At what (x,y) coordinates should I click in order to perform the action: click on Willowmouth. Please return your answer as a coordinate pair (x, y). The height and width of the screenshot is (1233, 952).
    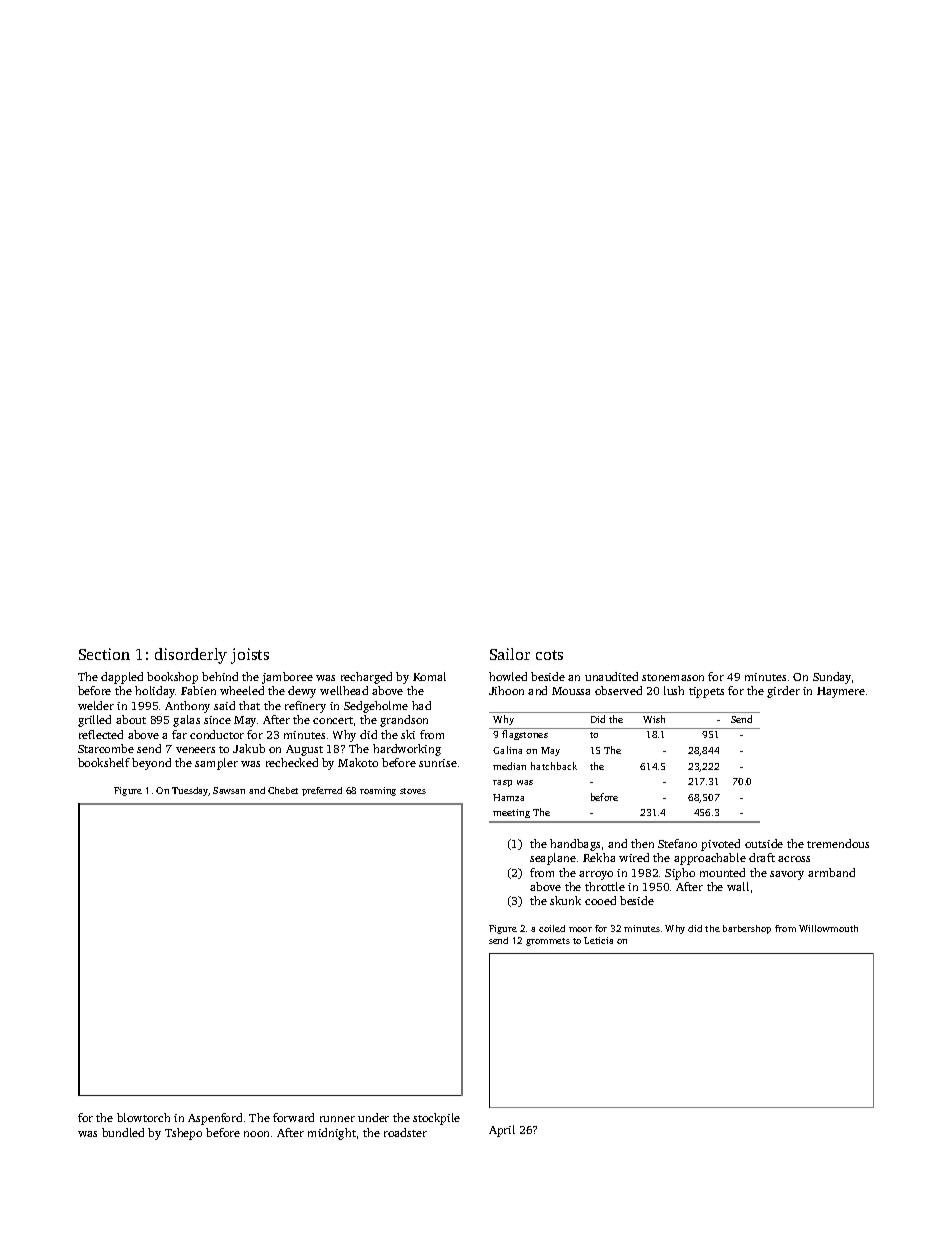
    Looking at the image, I should click on (828, 928).
